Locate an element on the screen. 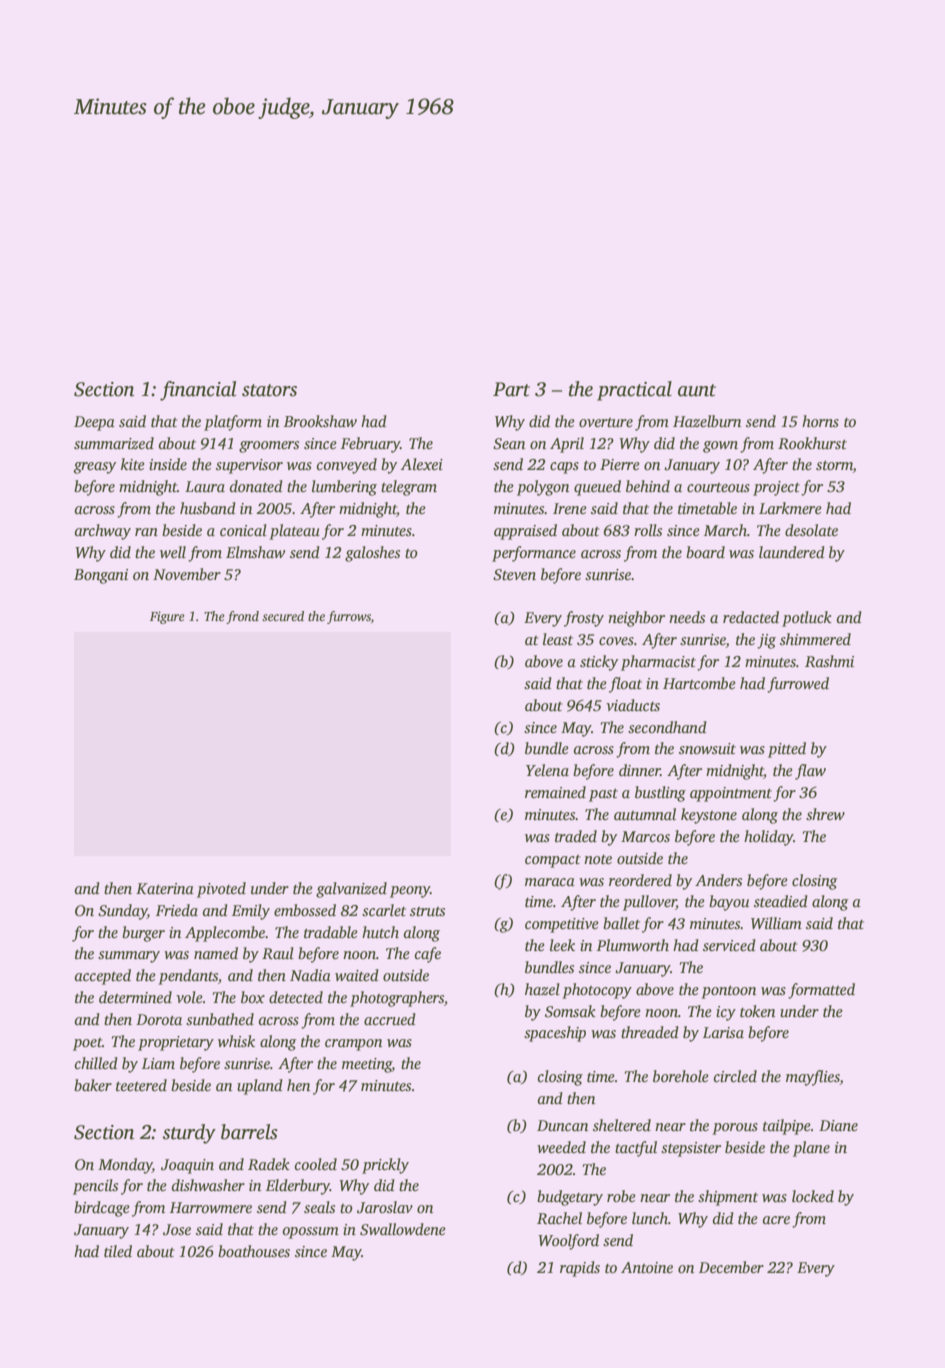 The image size is (945, 1368). boathouses is located at coordinates (254, 1251).
